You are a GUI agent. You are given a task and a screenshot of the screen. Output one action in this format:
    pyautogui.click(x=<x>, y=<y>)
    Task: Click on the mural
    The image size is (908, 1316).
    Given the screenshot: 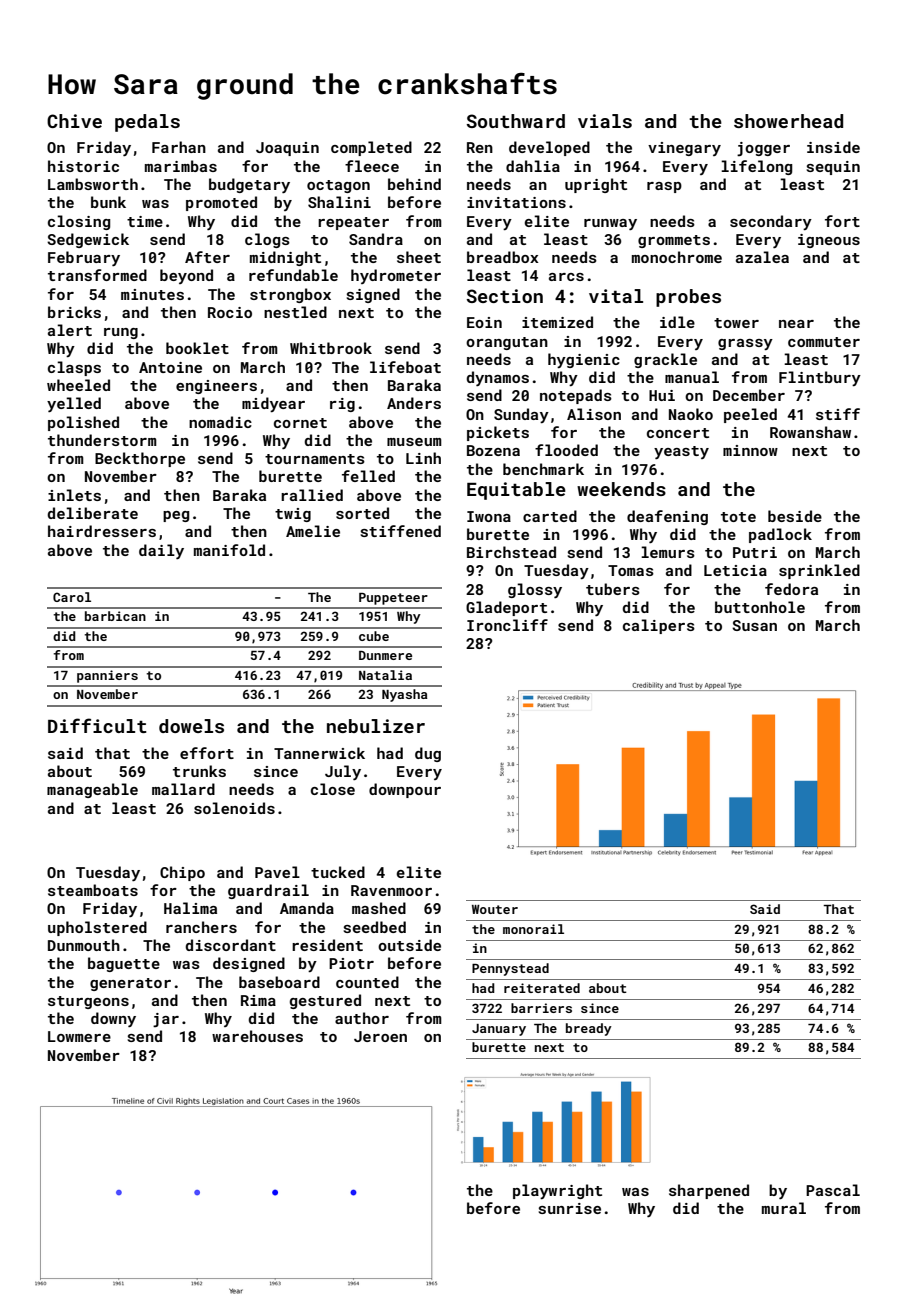 What is the action you would take?
    pyautogui.click(x=784, y=1208)
